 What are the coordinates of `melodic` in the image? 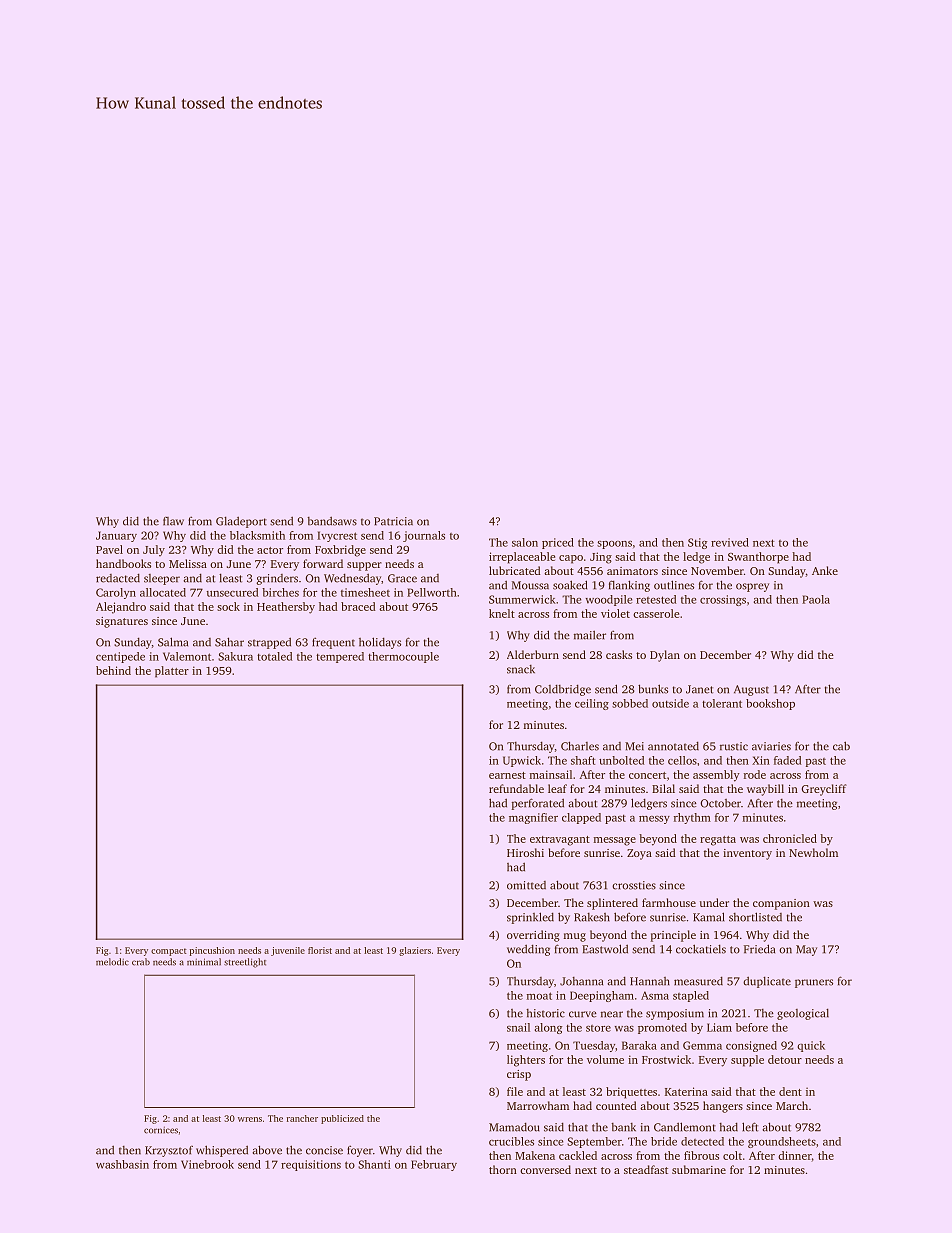 It's located at (112, 962).
